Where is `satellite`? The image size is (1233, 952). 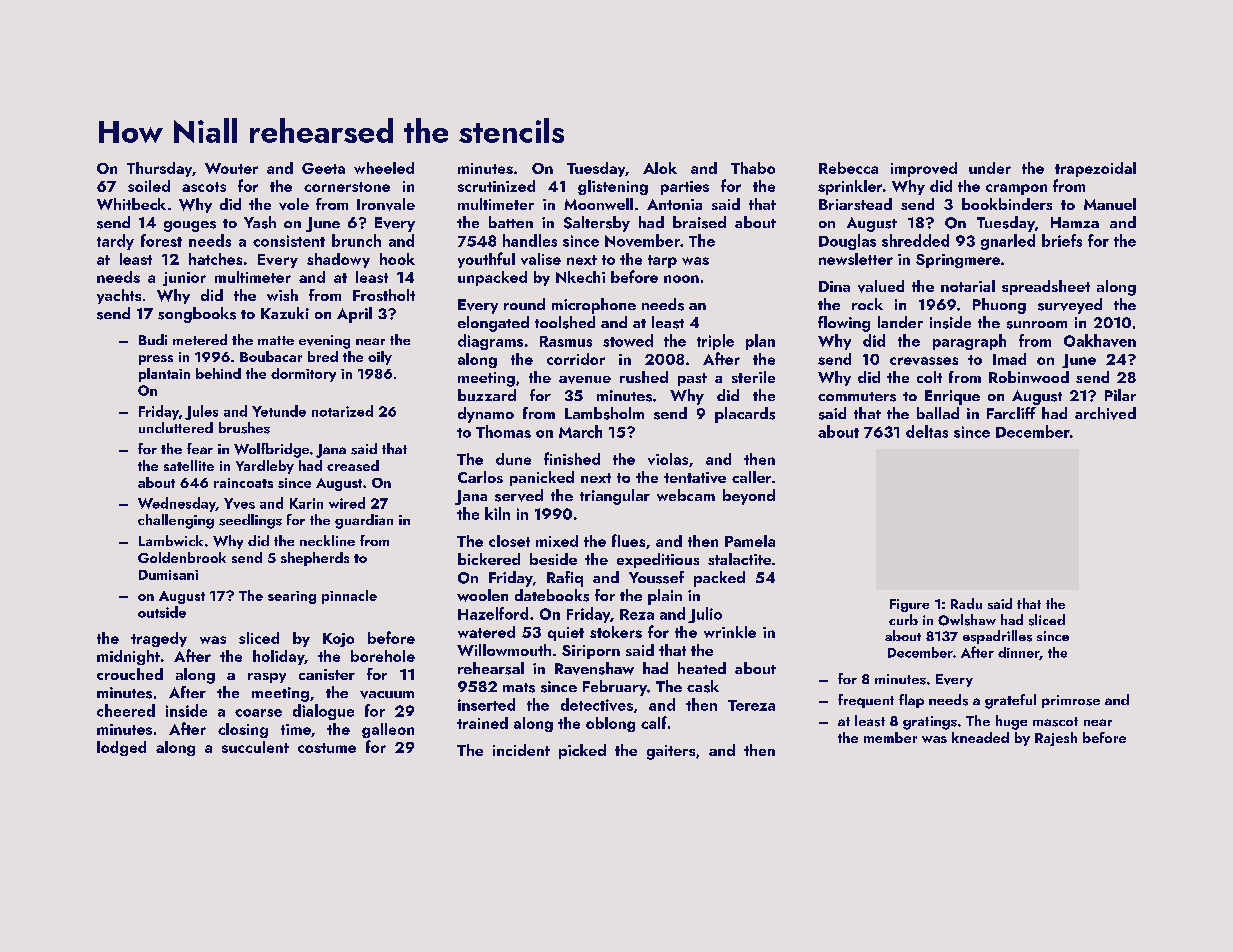 satellite is located at coordinates (189, 465).
